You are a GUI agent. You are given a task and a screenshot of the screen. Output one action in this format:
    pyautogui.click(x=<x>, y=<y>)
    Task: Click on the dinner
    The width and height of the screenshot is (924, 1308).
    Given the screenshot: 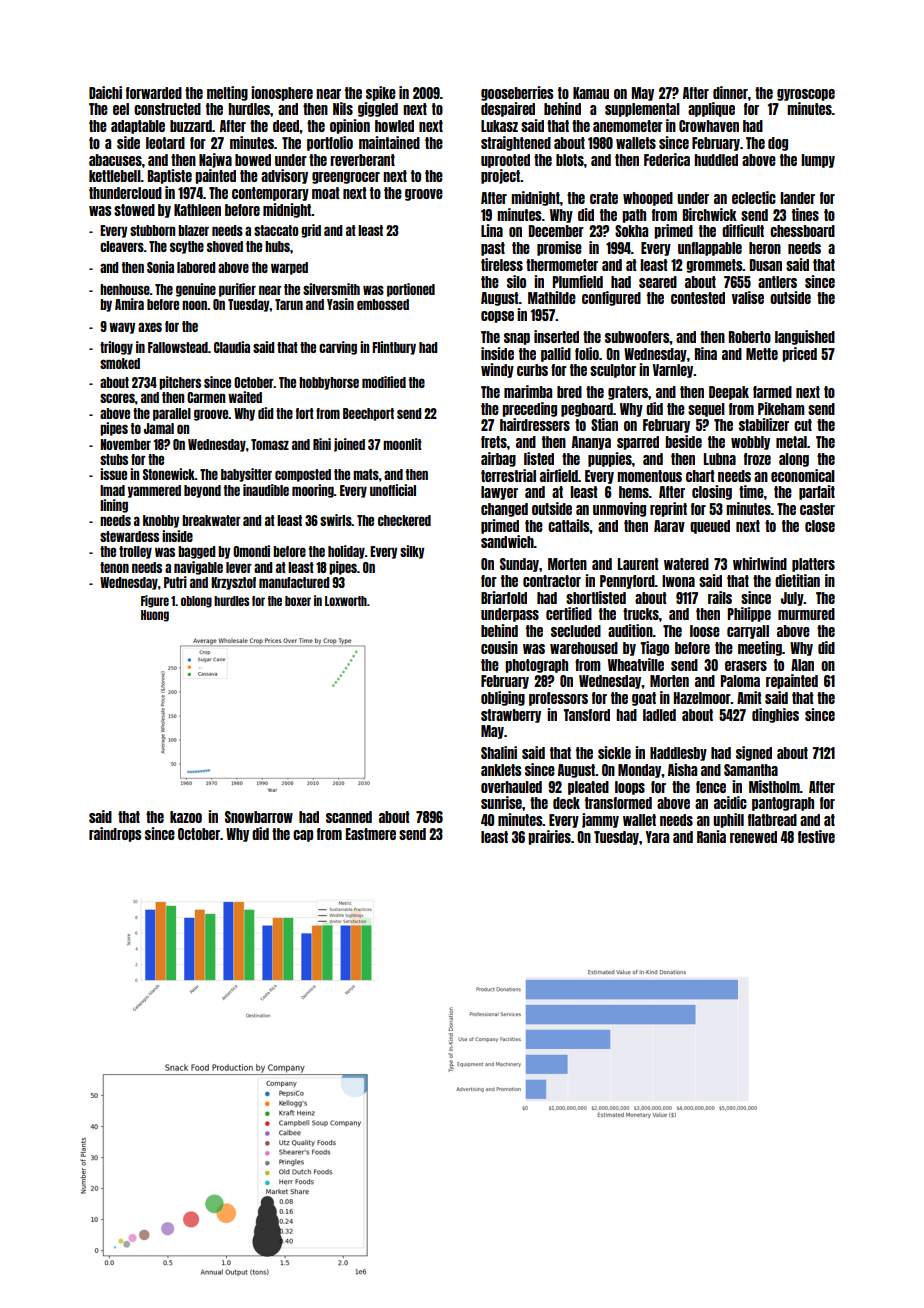 What is the action you would take?
    pyautogui.click(x=730, y=92)
